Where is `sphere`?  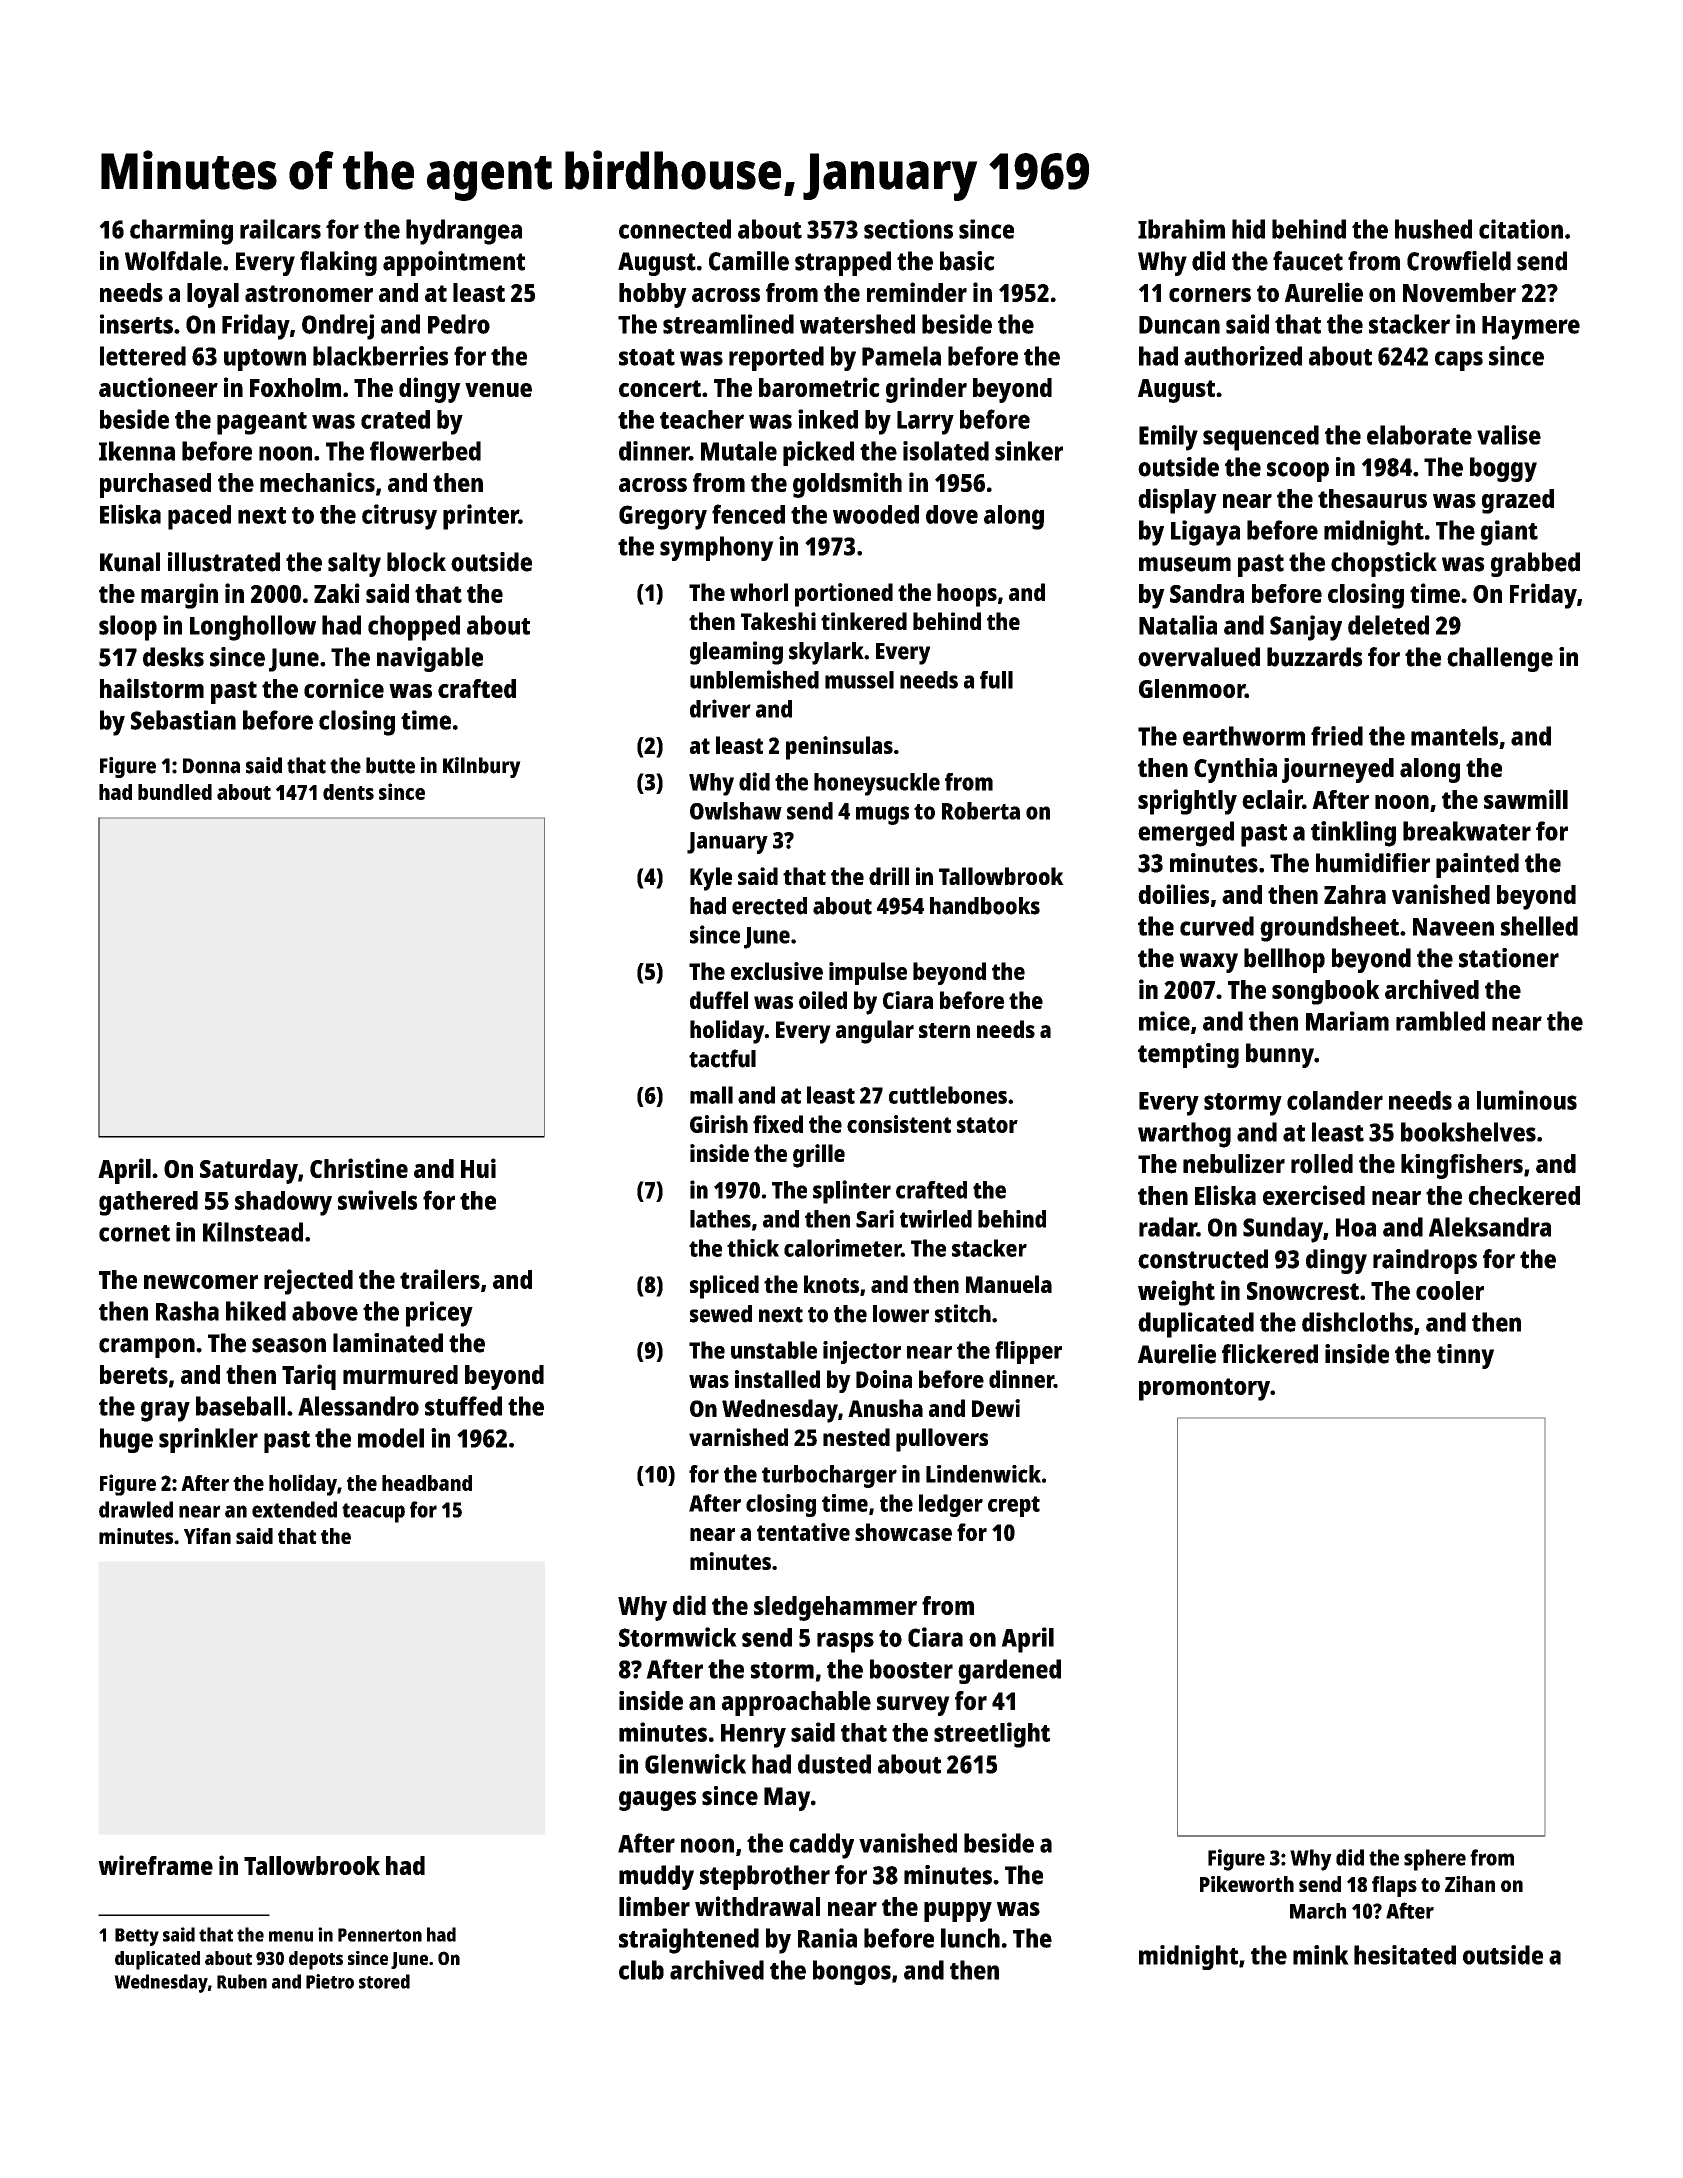
sphere is located at coordinates (1435, 1860).
